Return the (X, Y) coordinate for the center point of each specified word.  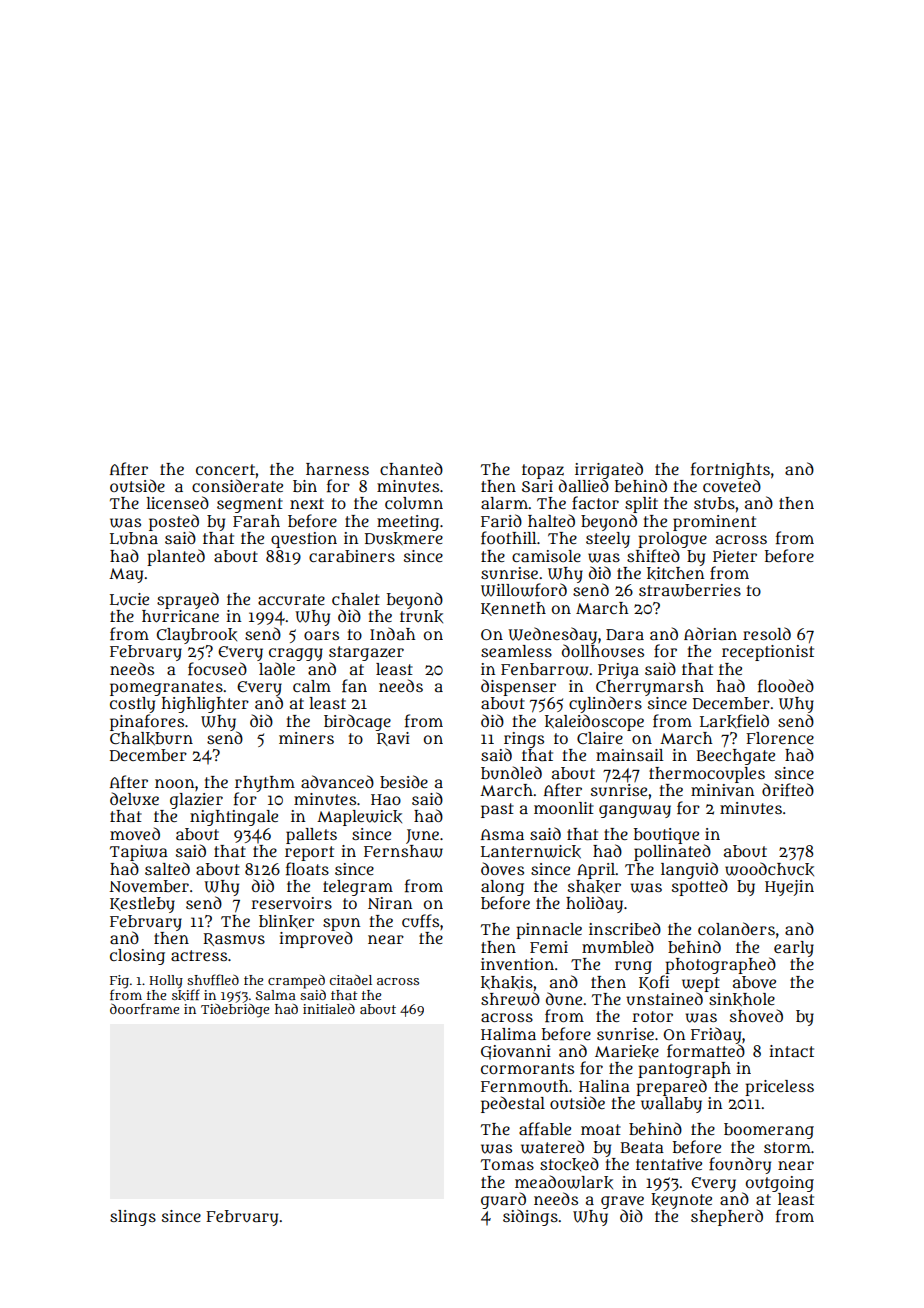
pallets (311, 836)
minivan (722, 790)
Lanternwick (531, 852)
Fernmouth (525, 1086)
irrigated (609, 470)
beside (404, 781)
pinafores (147, 722)
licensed (177, 502)
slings (133, 1218)
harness (337, 469)
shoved (756, 1015)
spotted (700, 887)
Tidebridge (235, 1011)
